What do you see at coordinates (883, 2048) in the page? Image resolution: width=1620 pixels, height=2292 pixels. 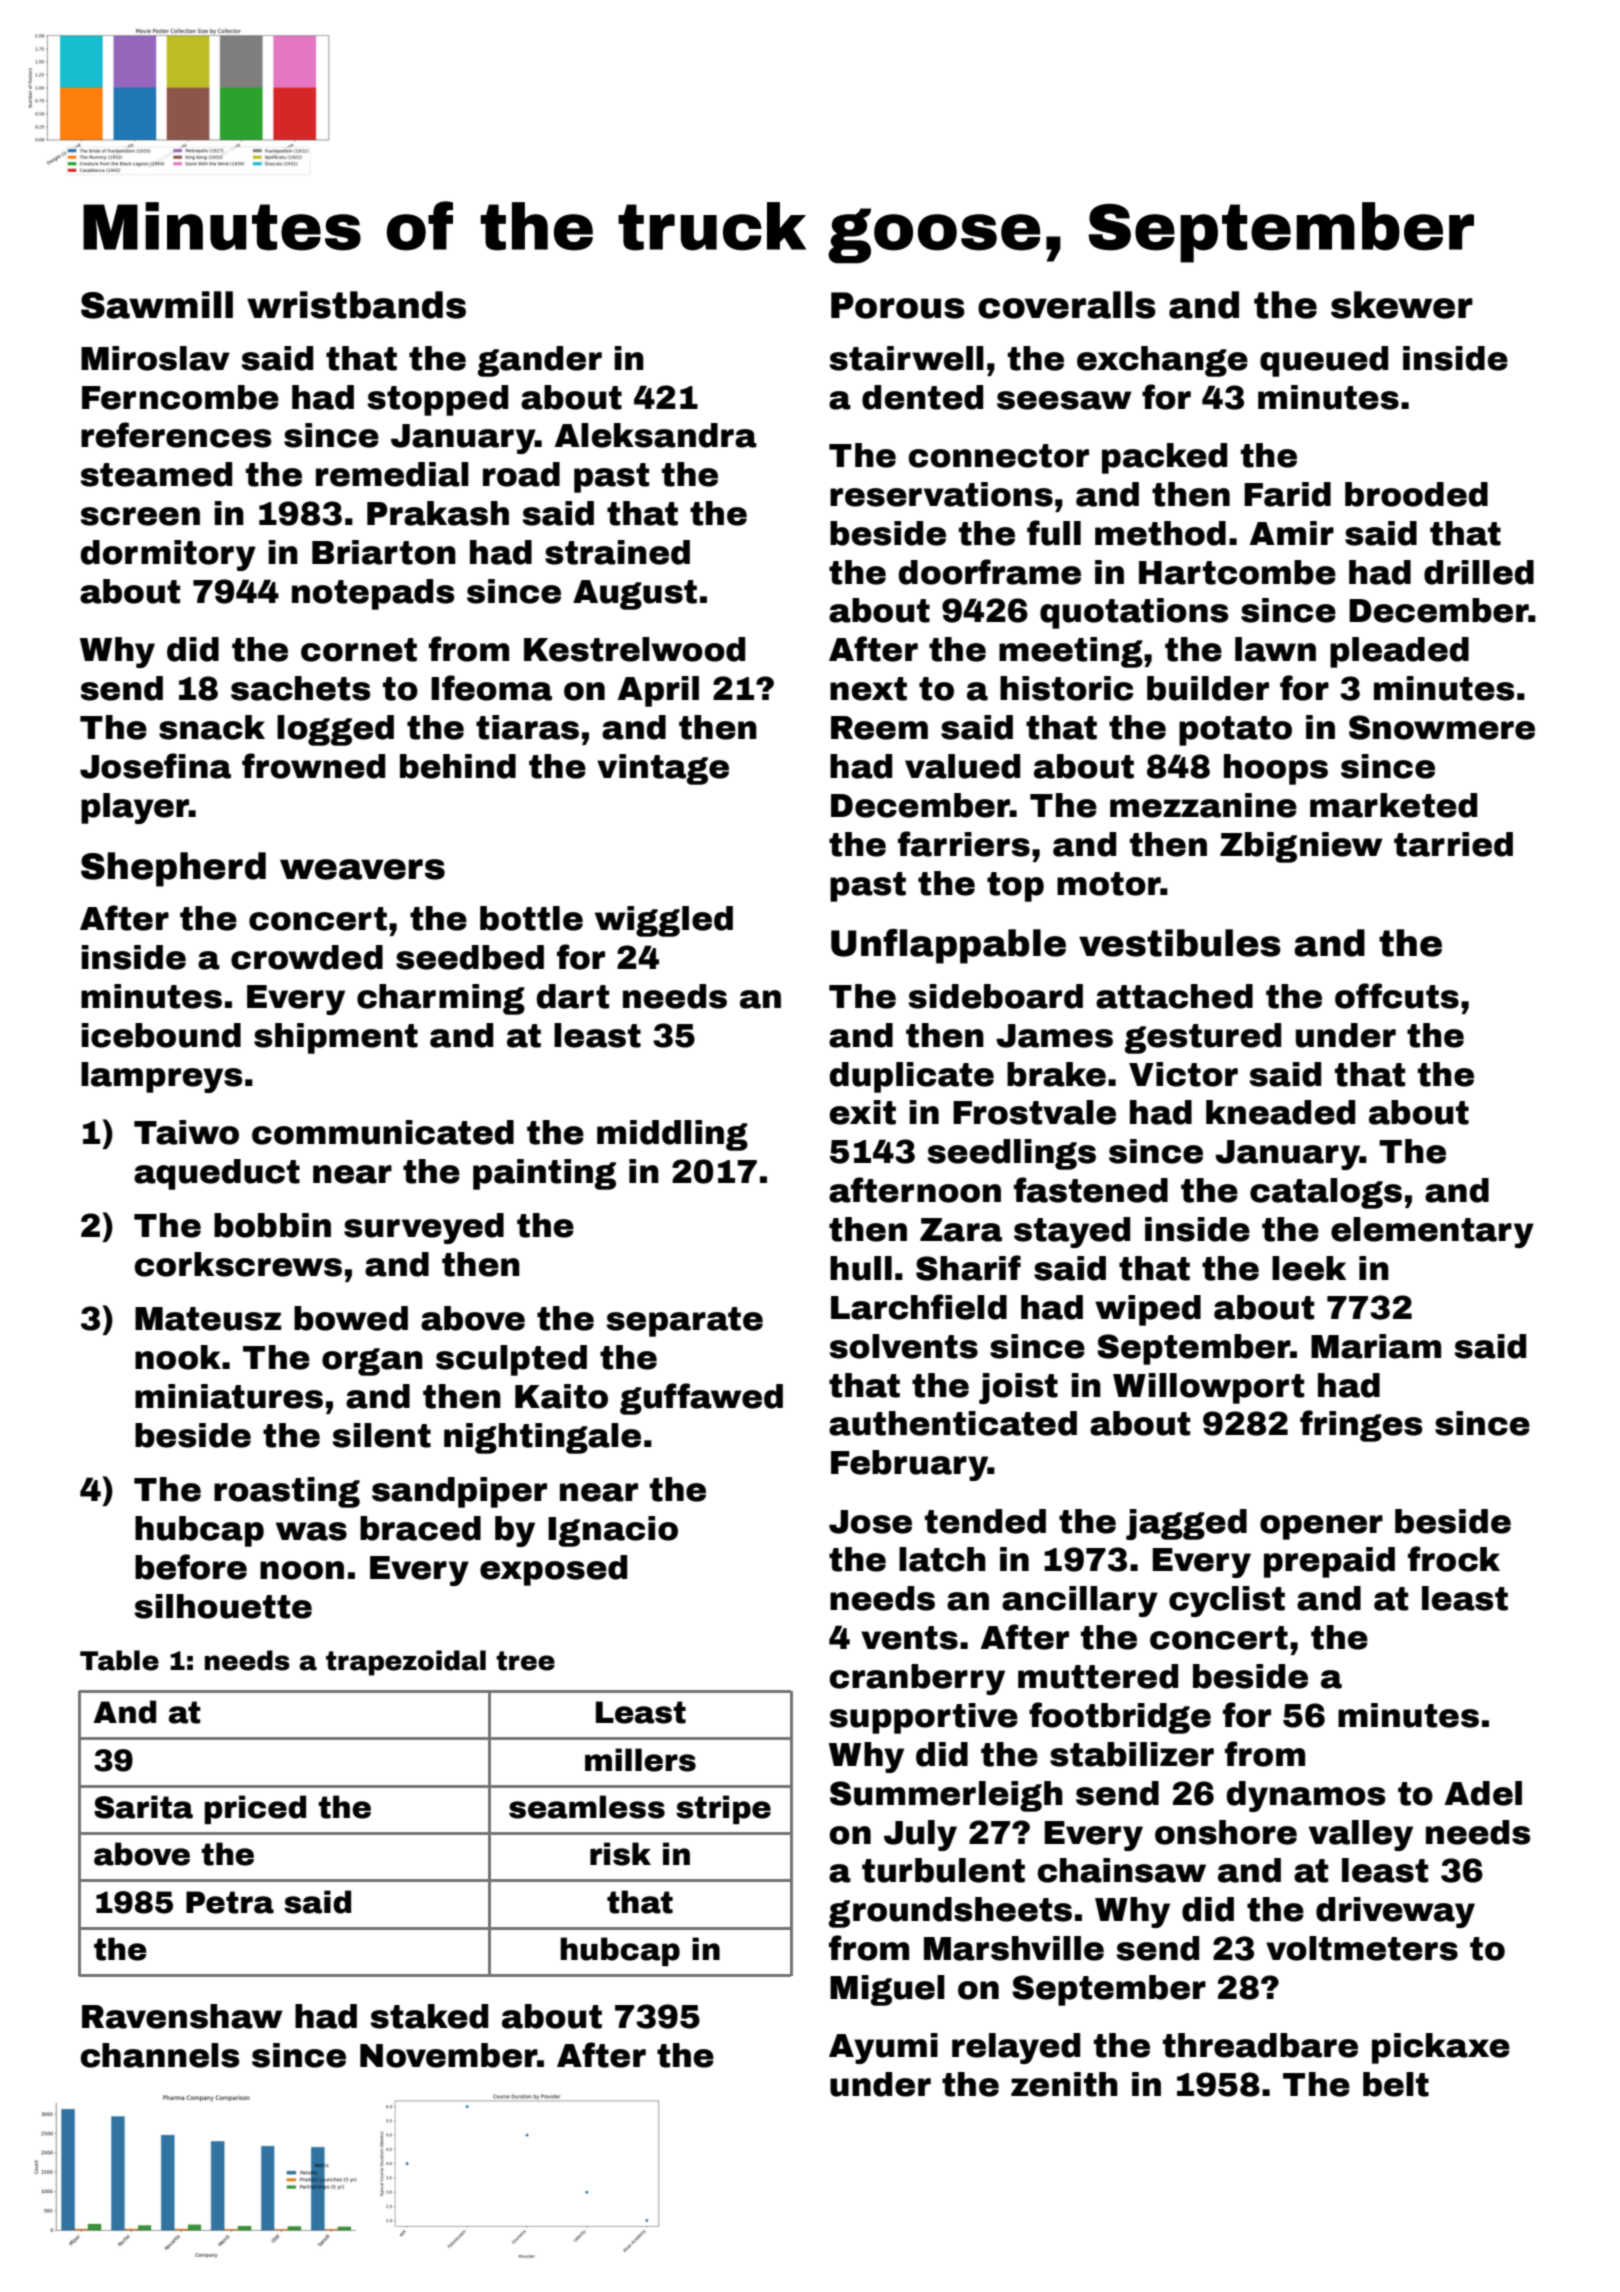 I see `Ayumi` at bounding box center [883, 2048].
